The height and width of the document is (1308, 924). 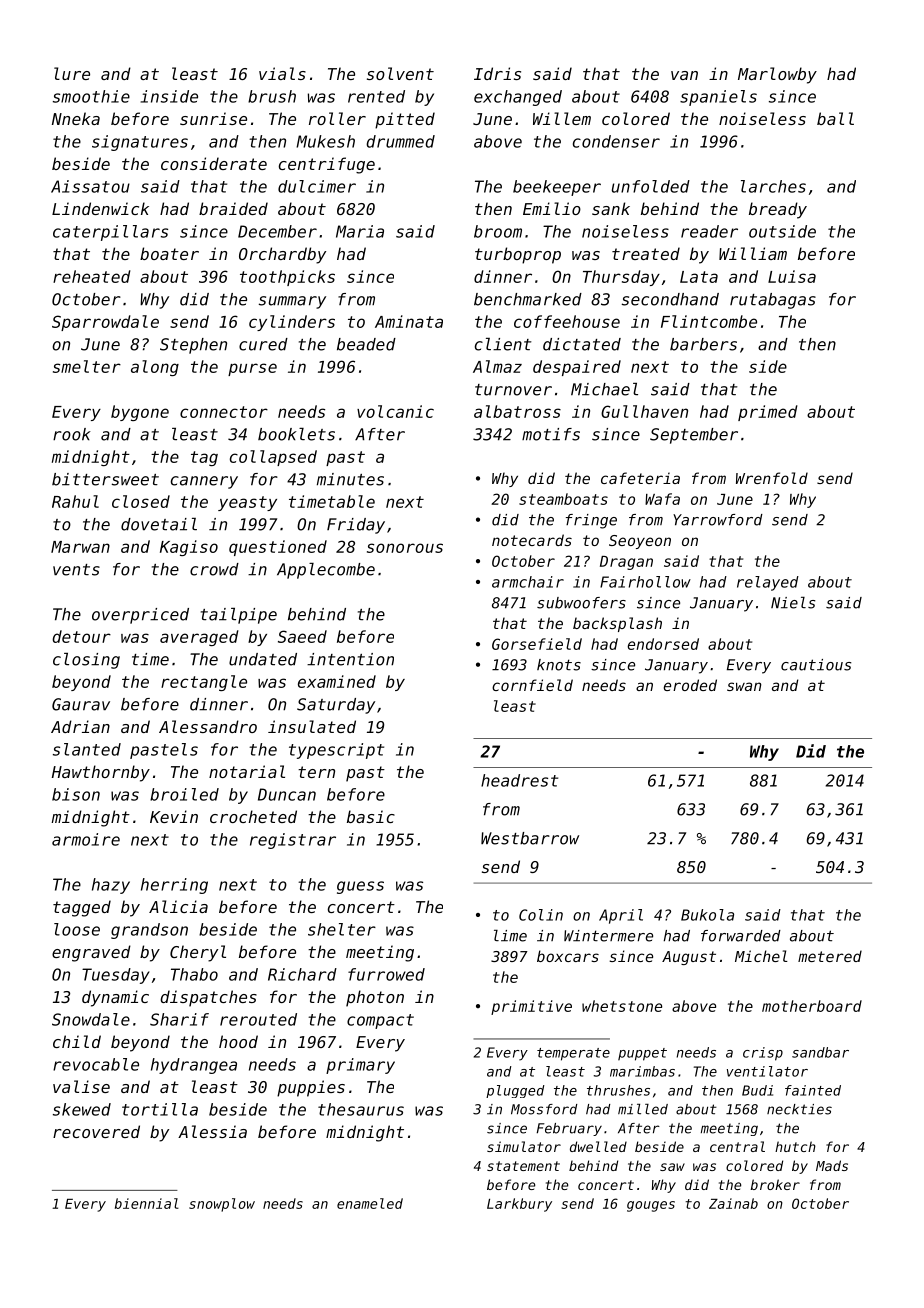 What do you see at coordinates (519, 1205) in the document?
I see `Larkbury` at bounding box center [519, 1205].
